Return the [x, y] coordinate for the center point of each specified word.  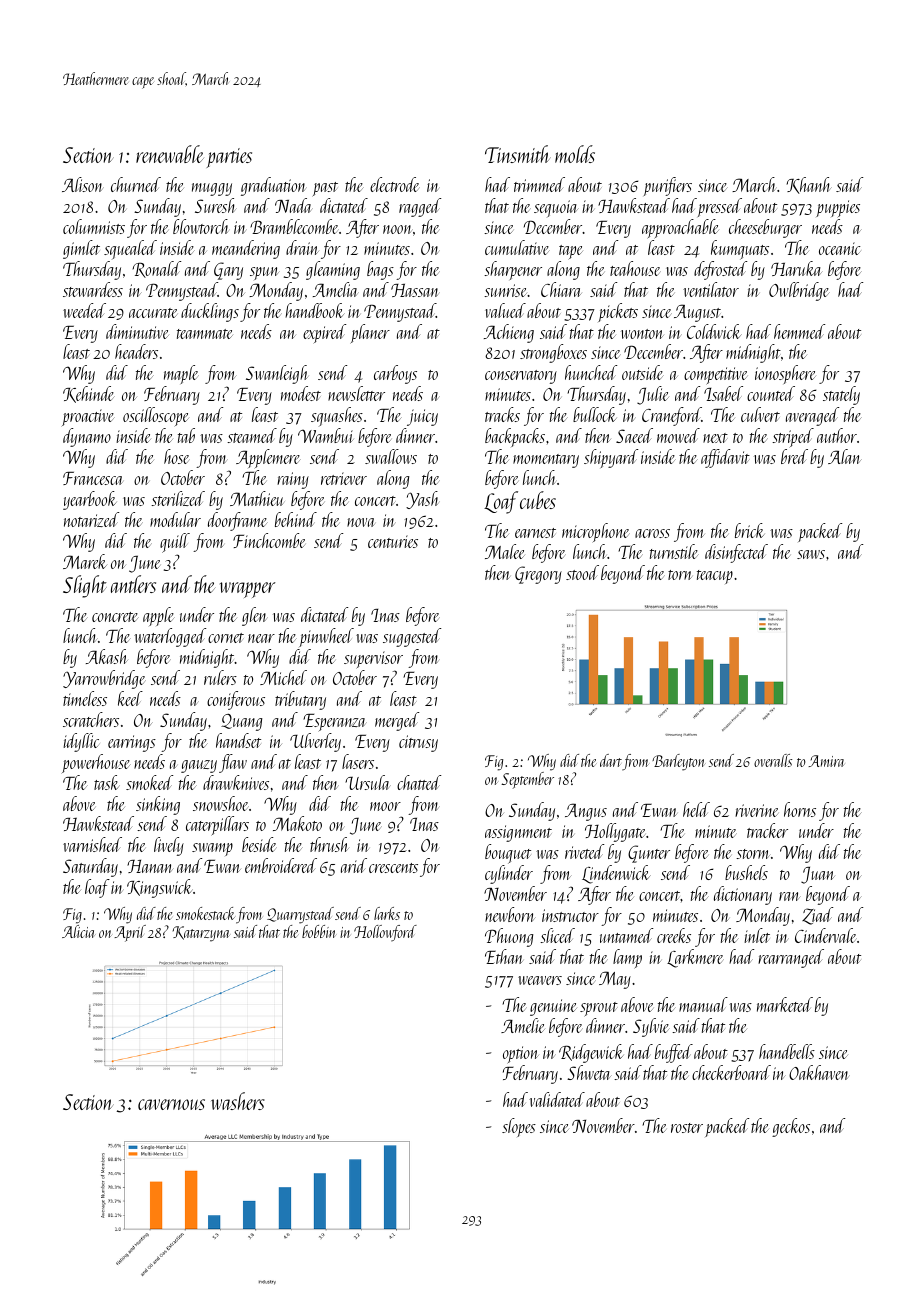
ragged [420, 207]
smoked [149, 782]
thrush [329, 844]
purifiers [668, 186]
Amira [826, 761]
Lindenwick [616, 874]
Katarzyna [201, 934]
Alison [83, 184]
